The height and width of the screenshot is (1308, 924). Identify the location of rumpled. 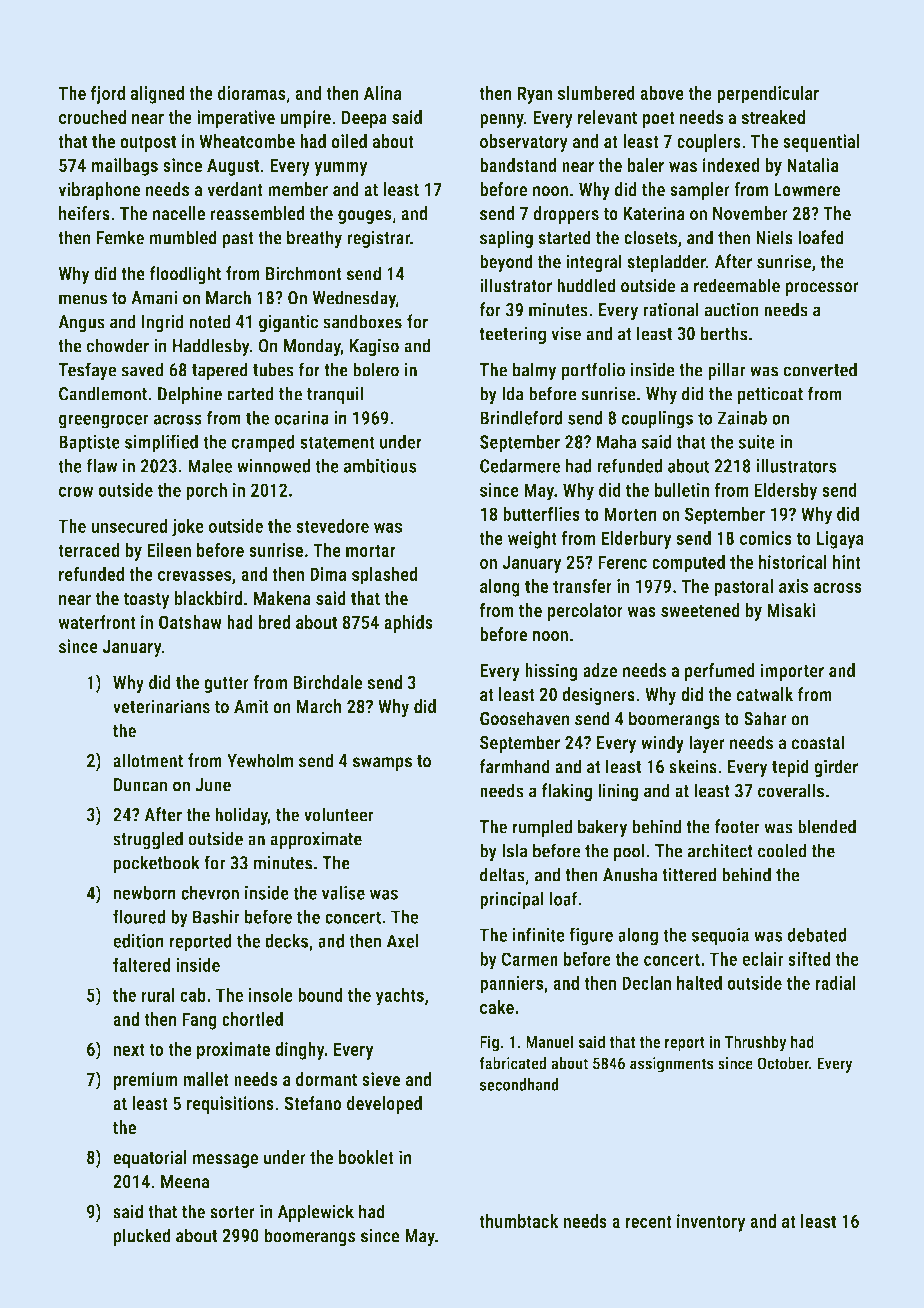
(542, 828).
